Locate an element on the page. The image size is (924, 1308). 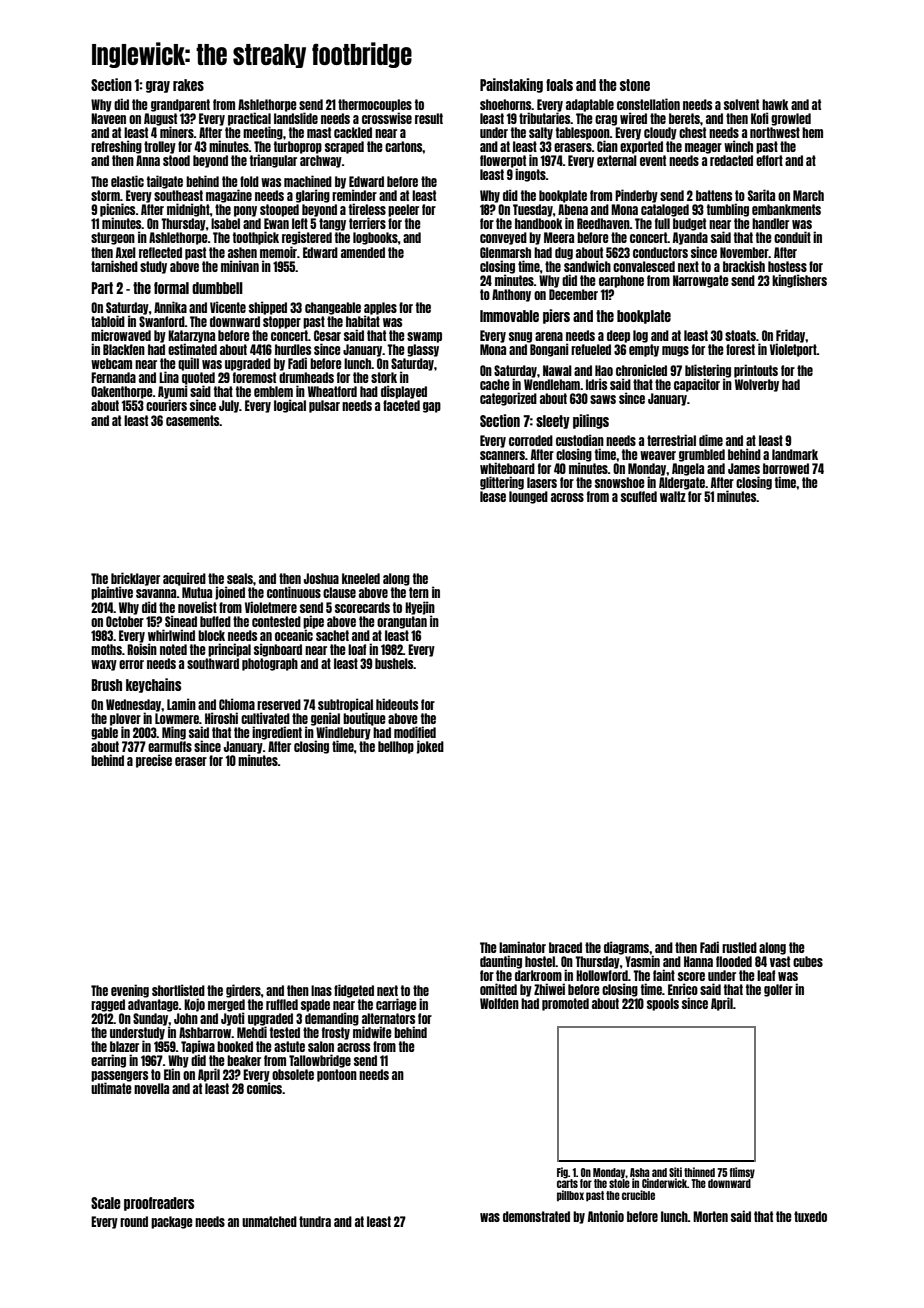
ingredient is located at coordinates (277, 733).
